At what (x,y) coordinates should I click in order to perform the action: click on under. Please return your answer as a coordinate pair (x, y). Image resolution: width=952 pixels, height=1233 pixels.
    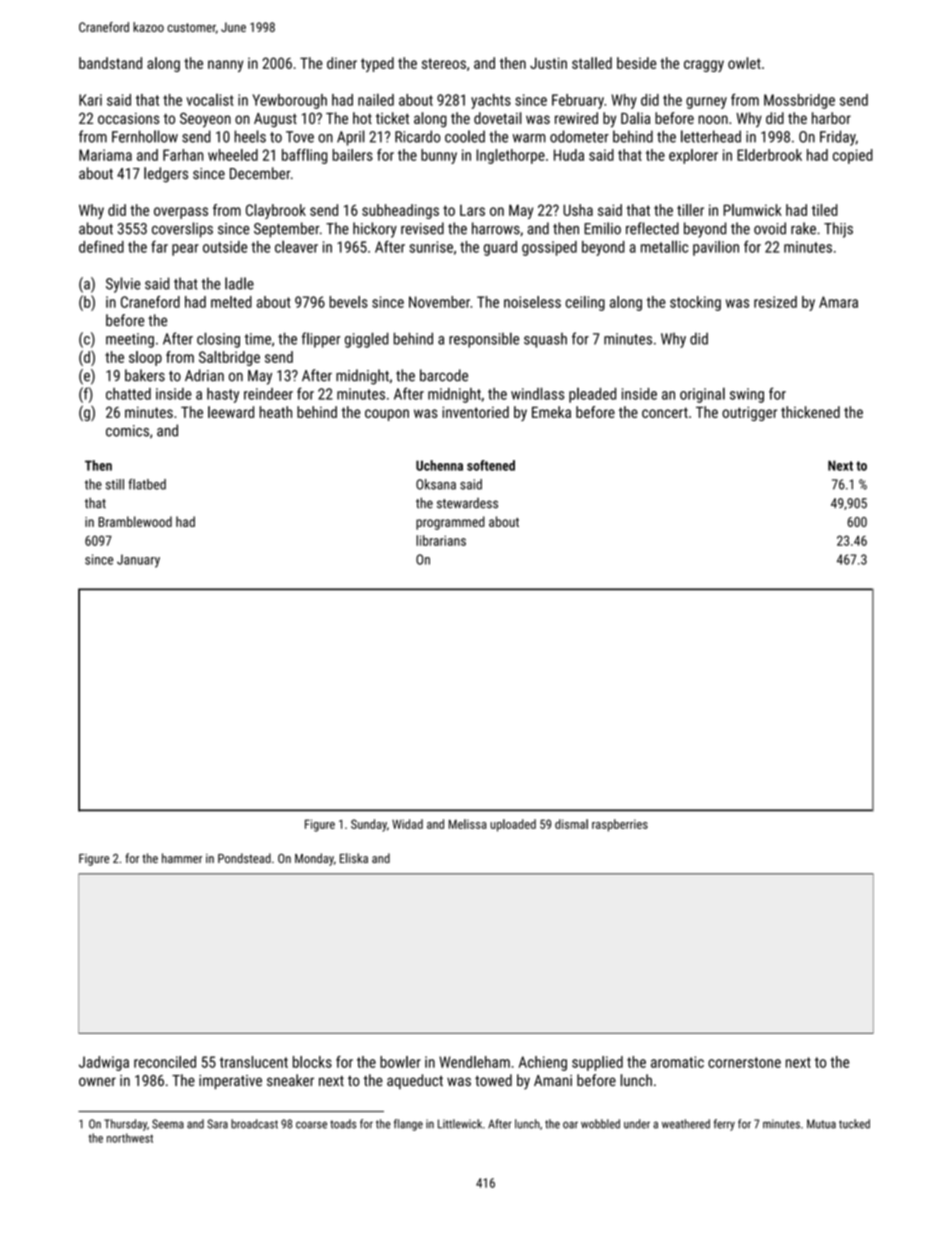
    Looking at the image, I should click on (637, 1124).
